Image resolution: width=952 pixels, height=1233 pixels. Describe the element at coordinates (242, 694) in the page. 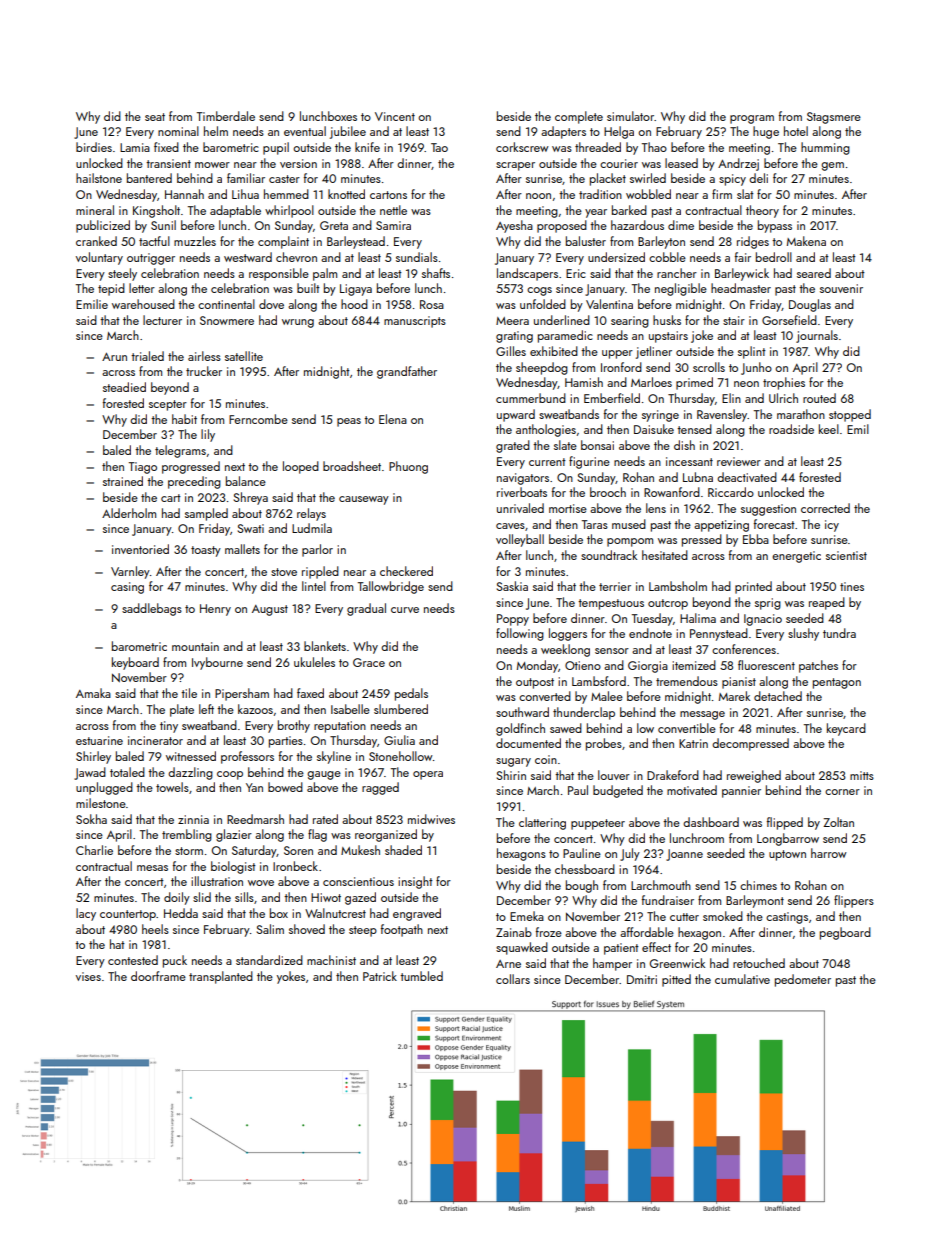

I see `Pipersham` at that location.
